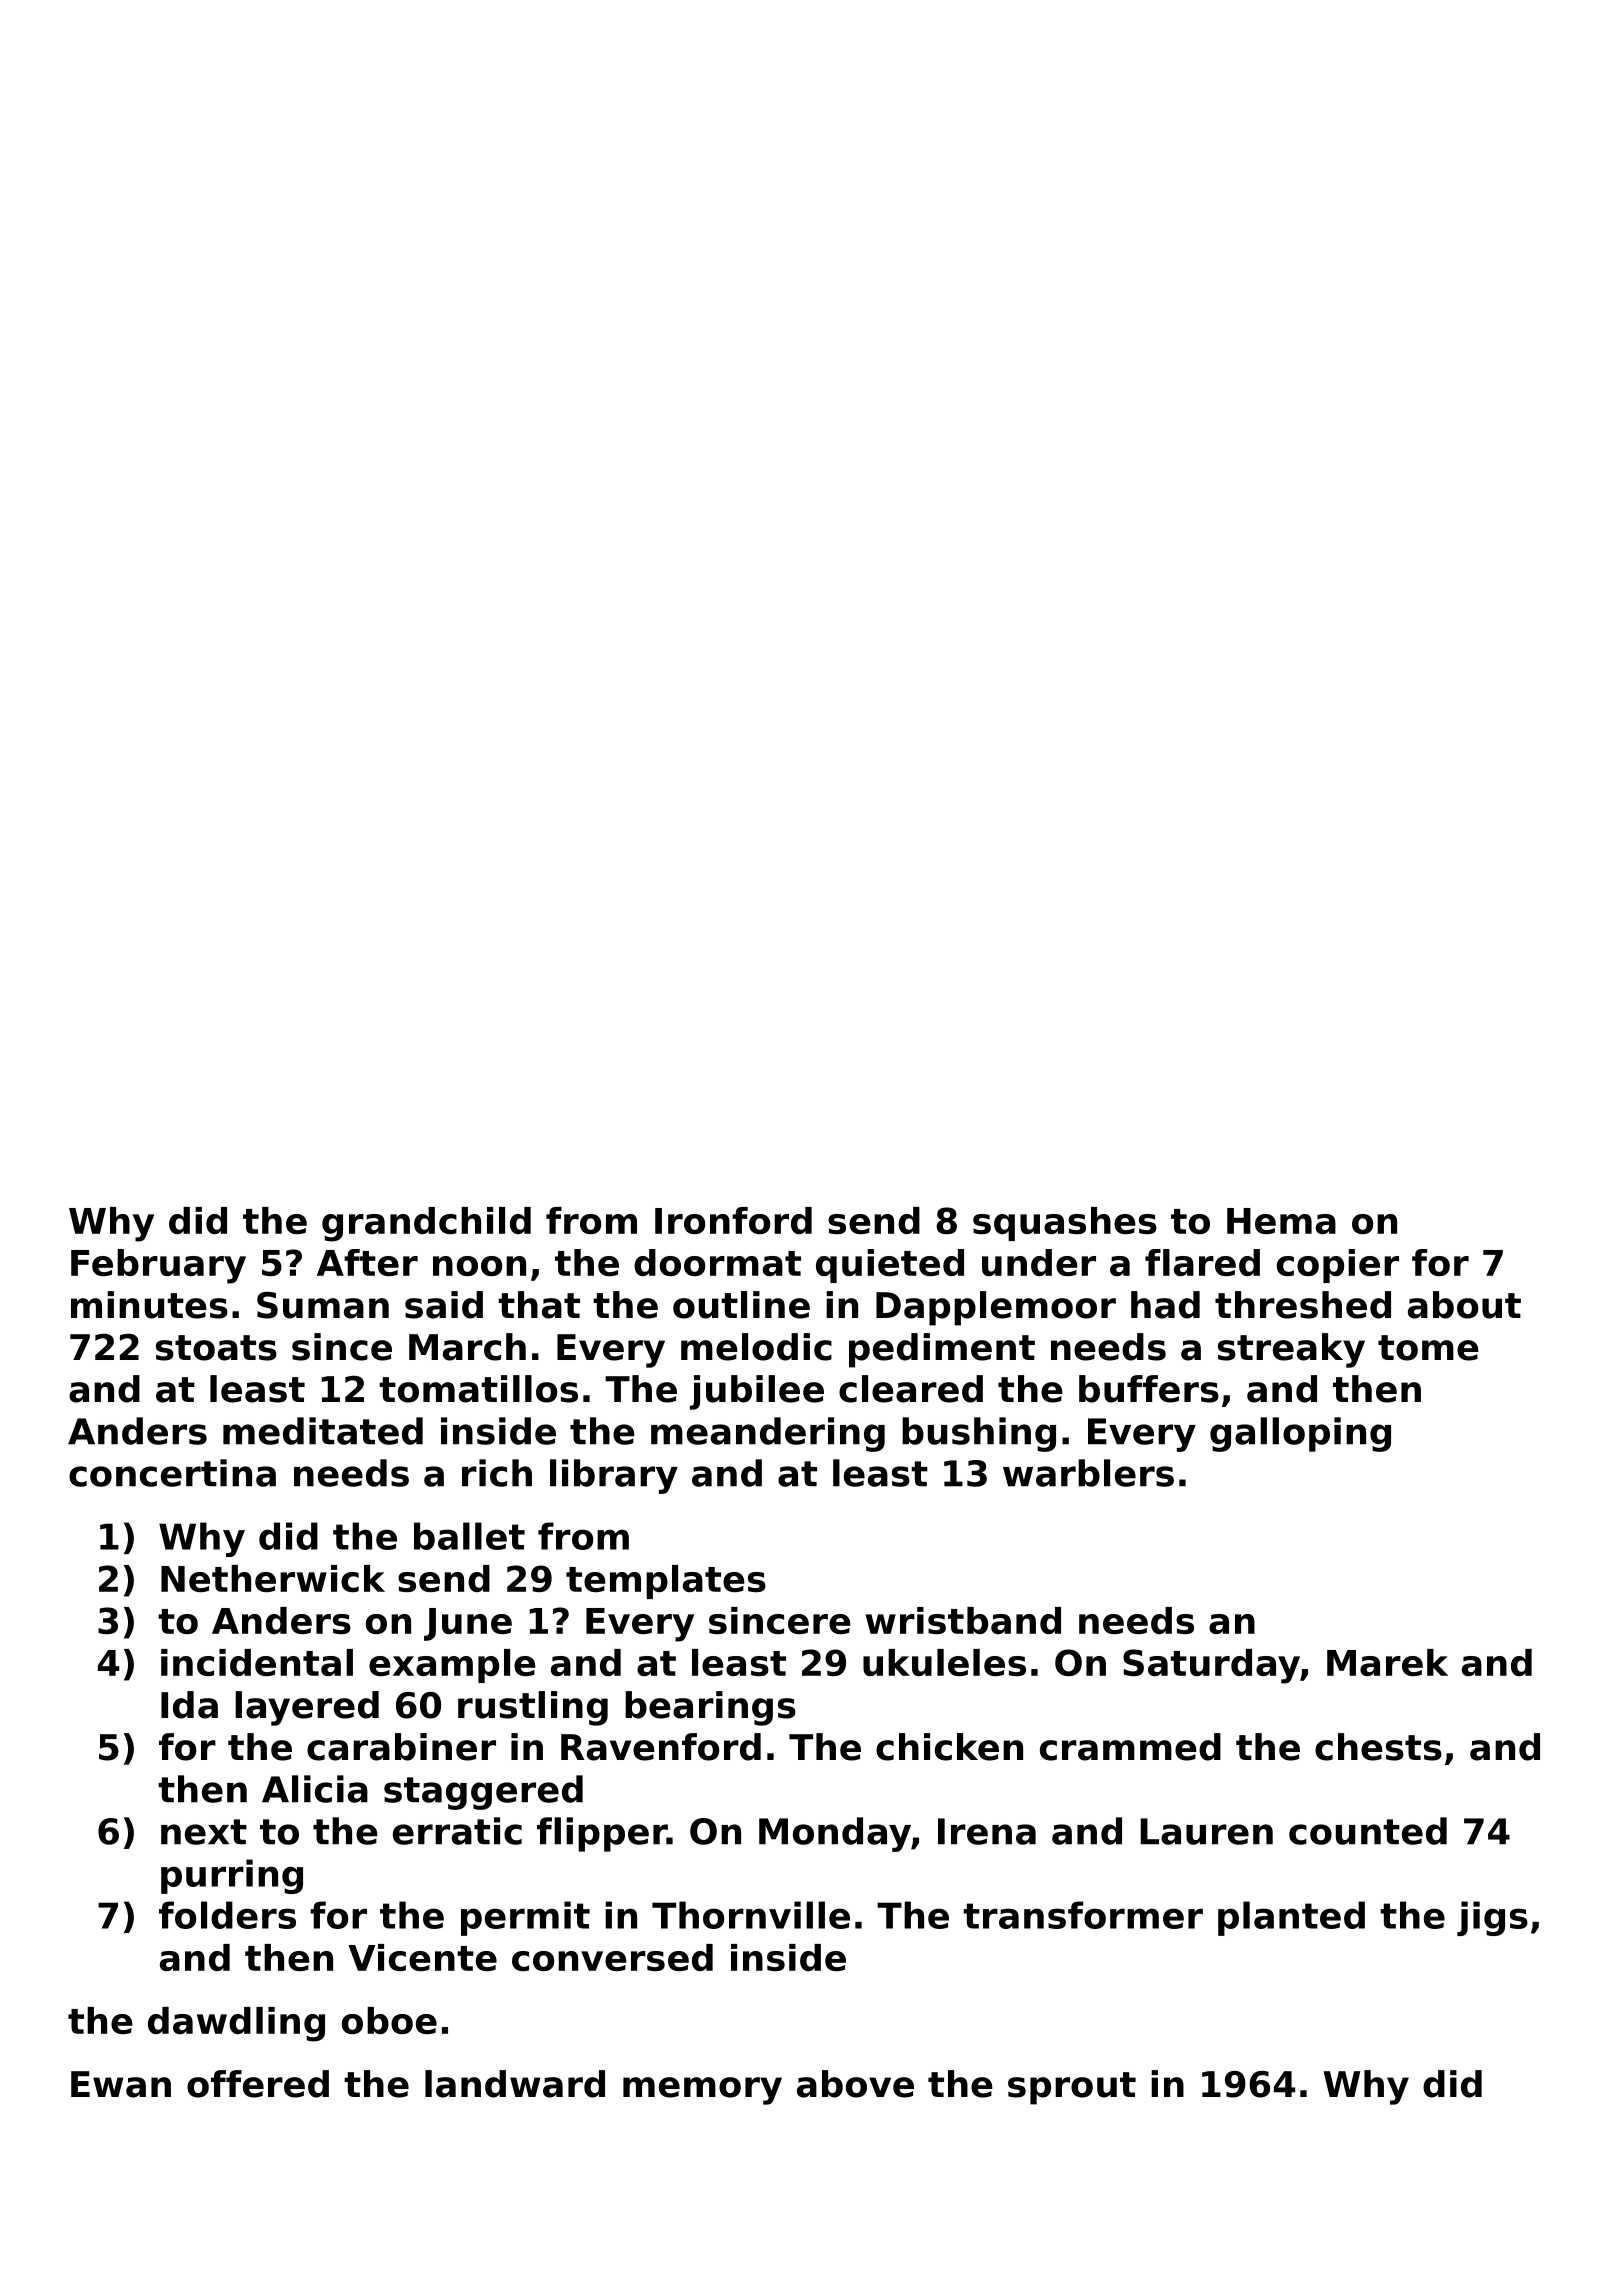 The image size is (1620, 2292). I want to click on sprout, so click(1072, 2088).
